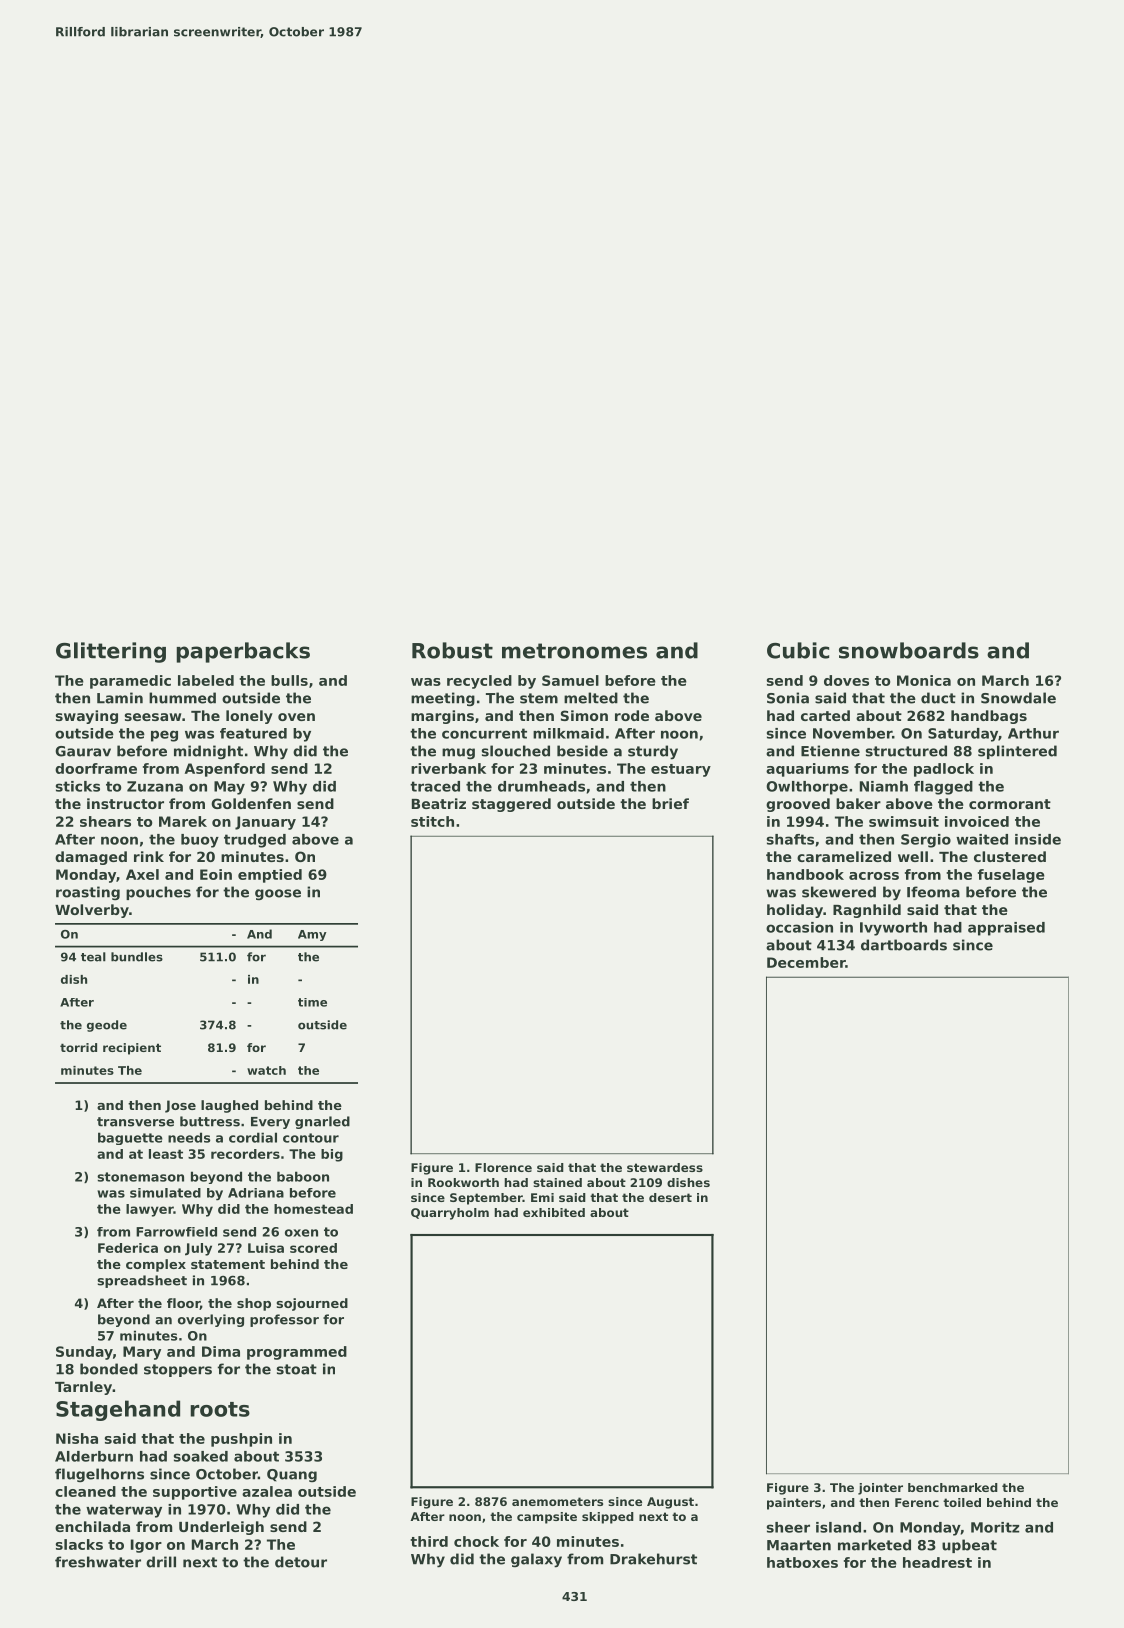  I want to click on paperbacks, so click(243, 652).
